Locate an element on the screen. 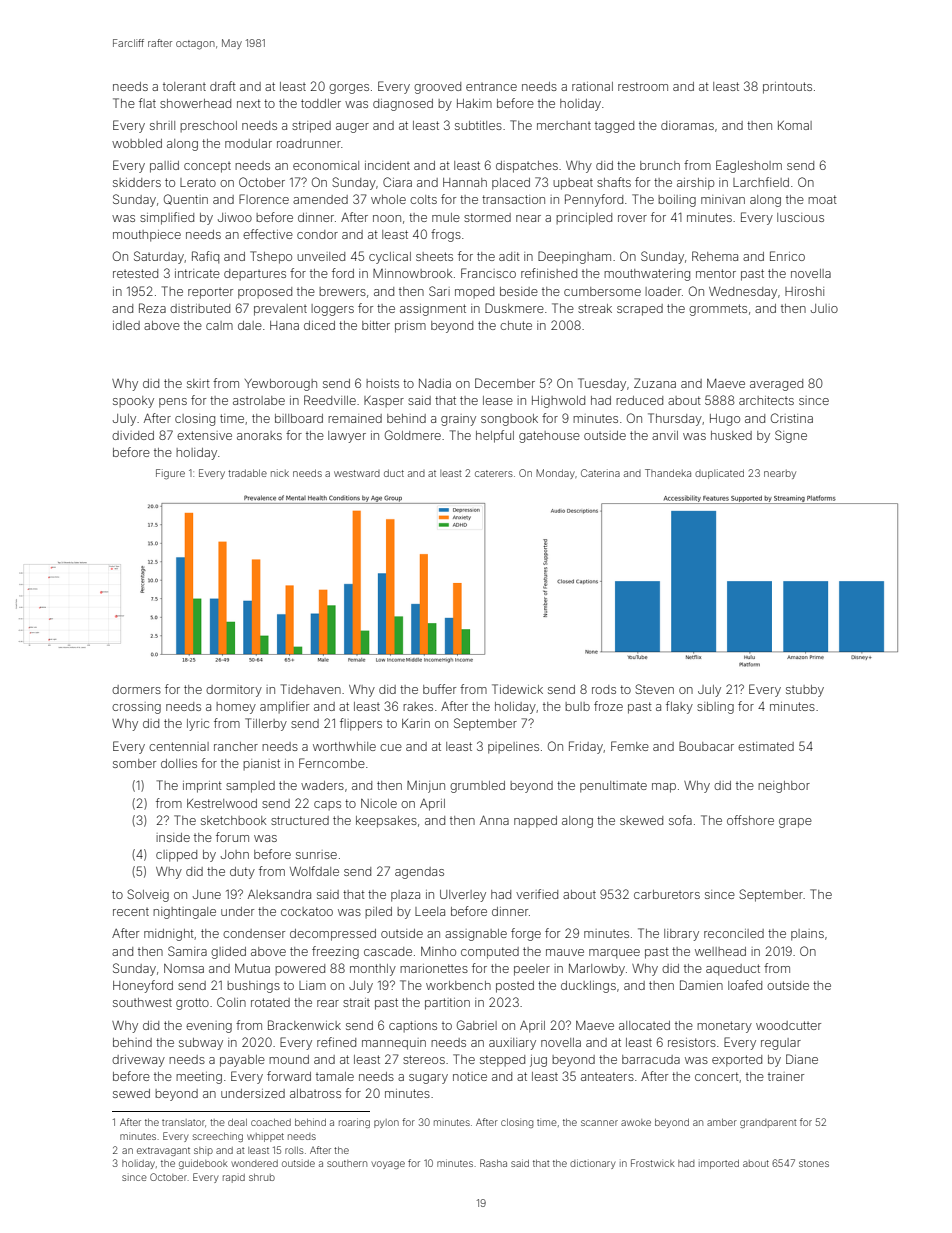 The image size is (952, 1233). stones is located at coordinates (814, 1163).
